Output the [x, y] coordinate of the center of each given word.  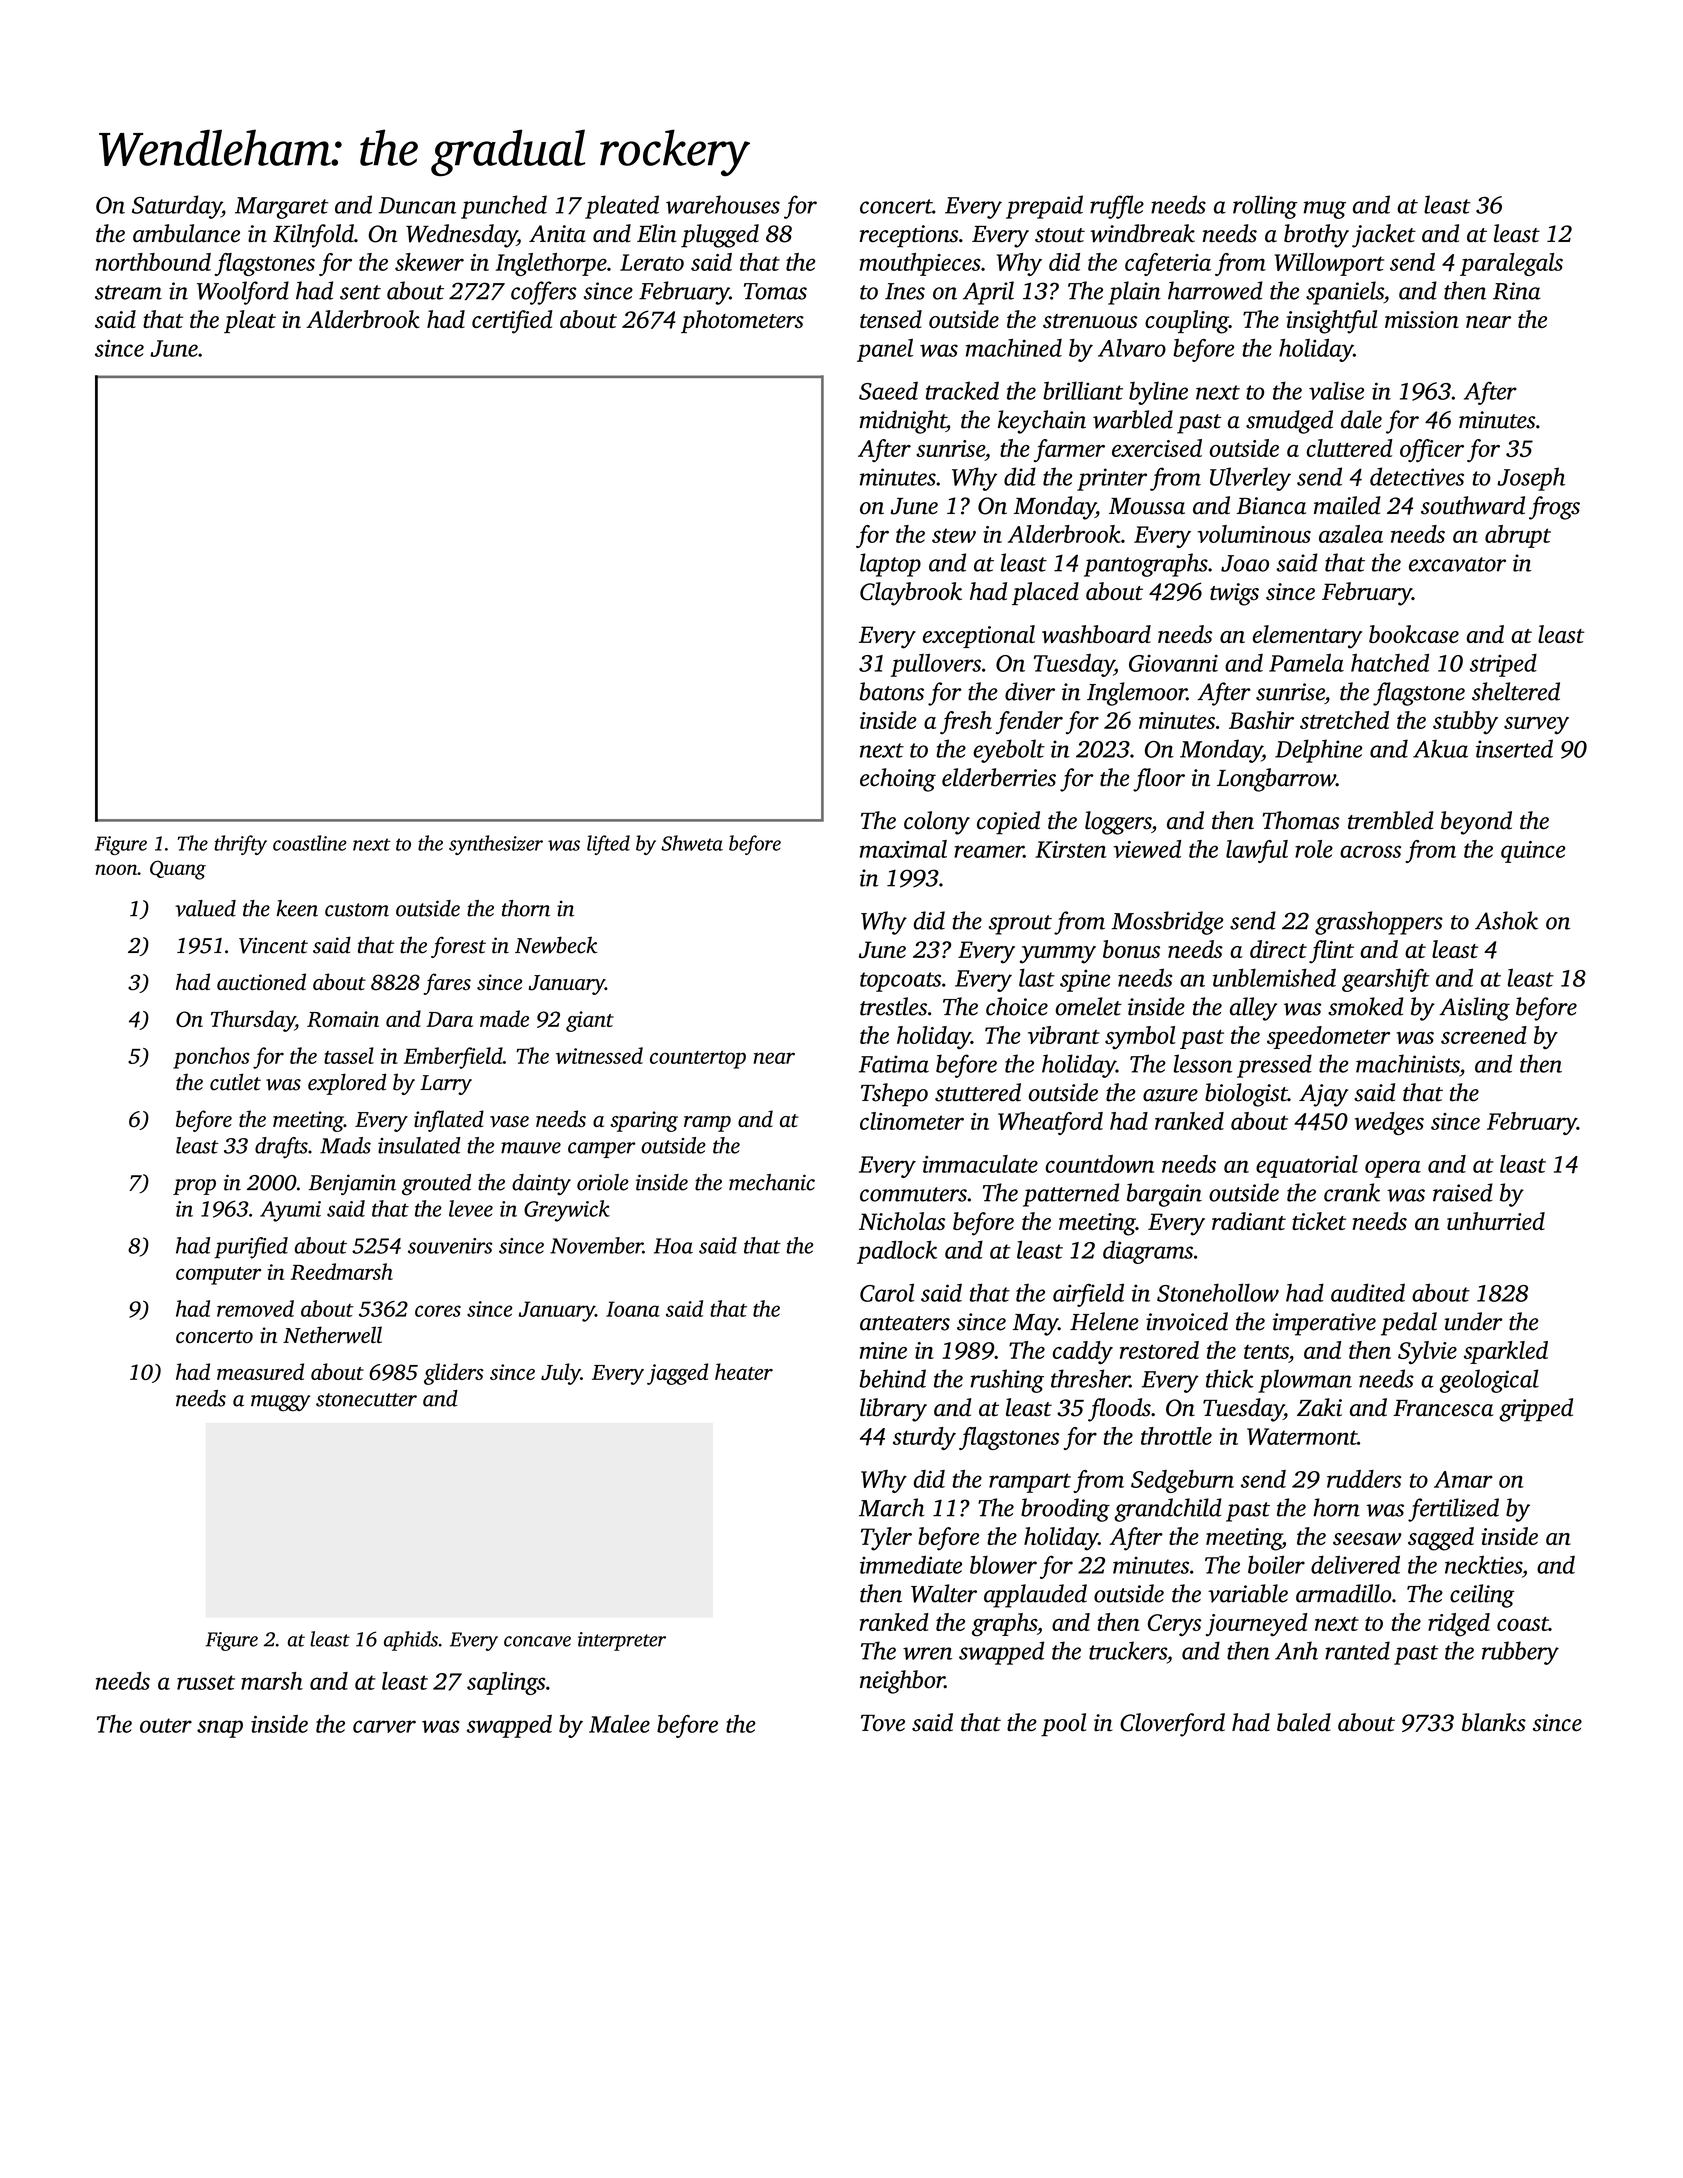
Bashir [1261, 720]
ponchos [211, 1058]
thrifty [240, 845]
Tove [883, 1723]
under [1473, 1321]
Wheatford [1050, 1123]
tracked [962, 390]
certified [512, 322]
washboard [1096, 634]
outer [166, 1725]
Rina [1517, 291]
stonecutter [366, 1400]
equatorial [1307, 1166]
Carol [887, 1292]
